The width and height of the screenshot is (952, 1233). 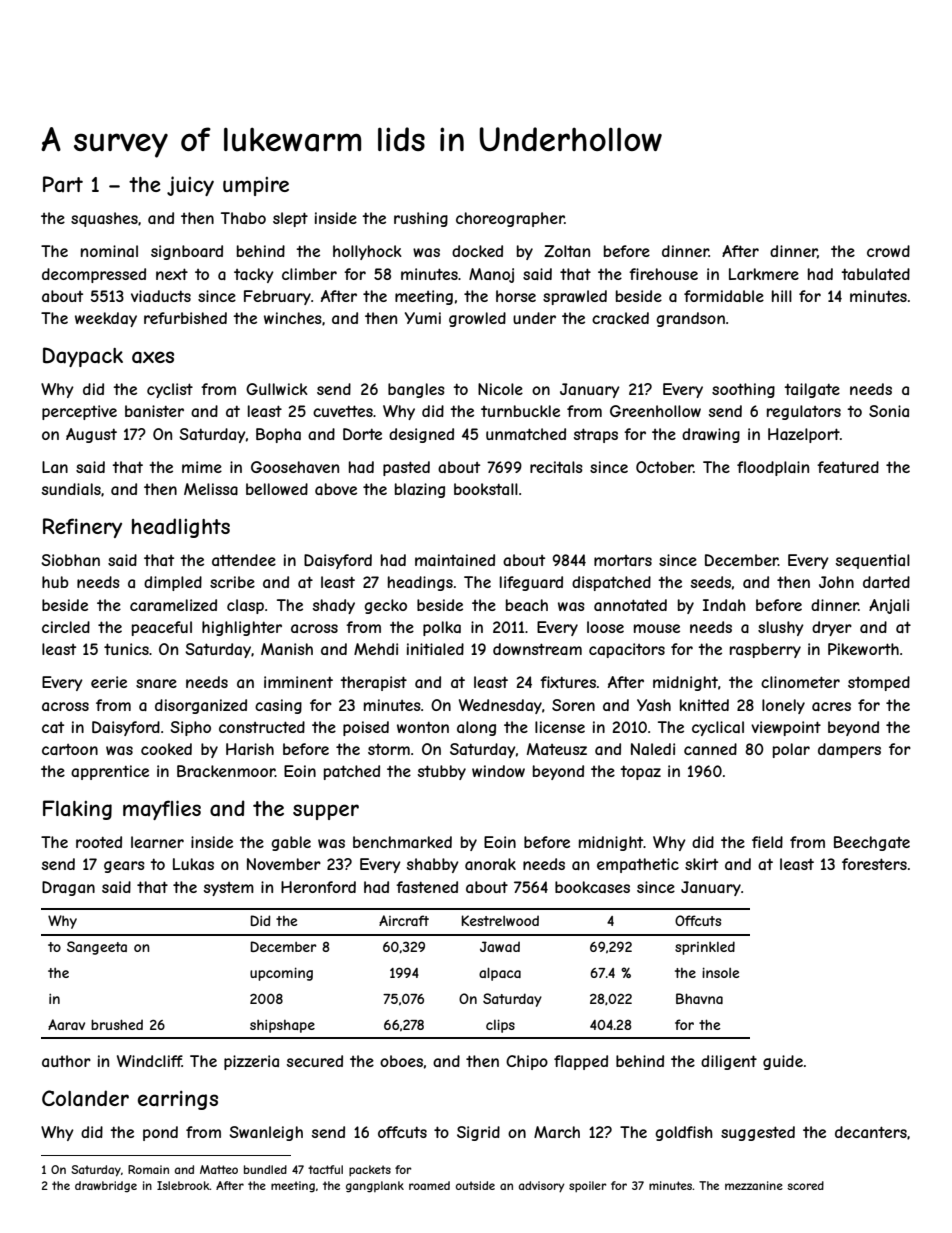 What do you see at coordinates (888, 251) in the screenshot?
I see `crowd` at bounding box center [888, 251].
